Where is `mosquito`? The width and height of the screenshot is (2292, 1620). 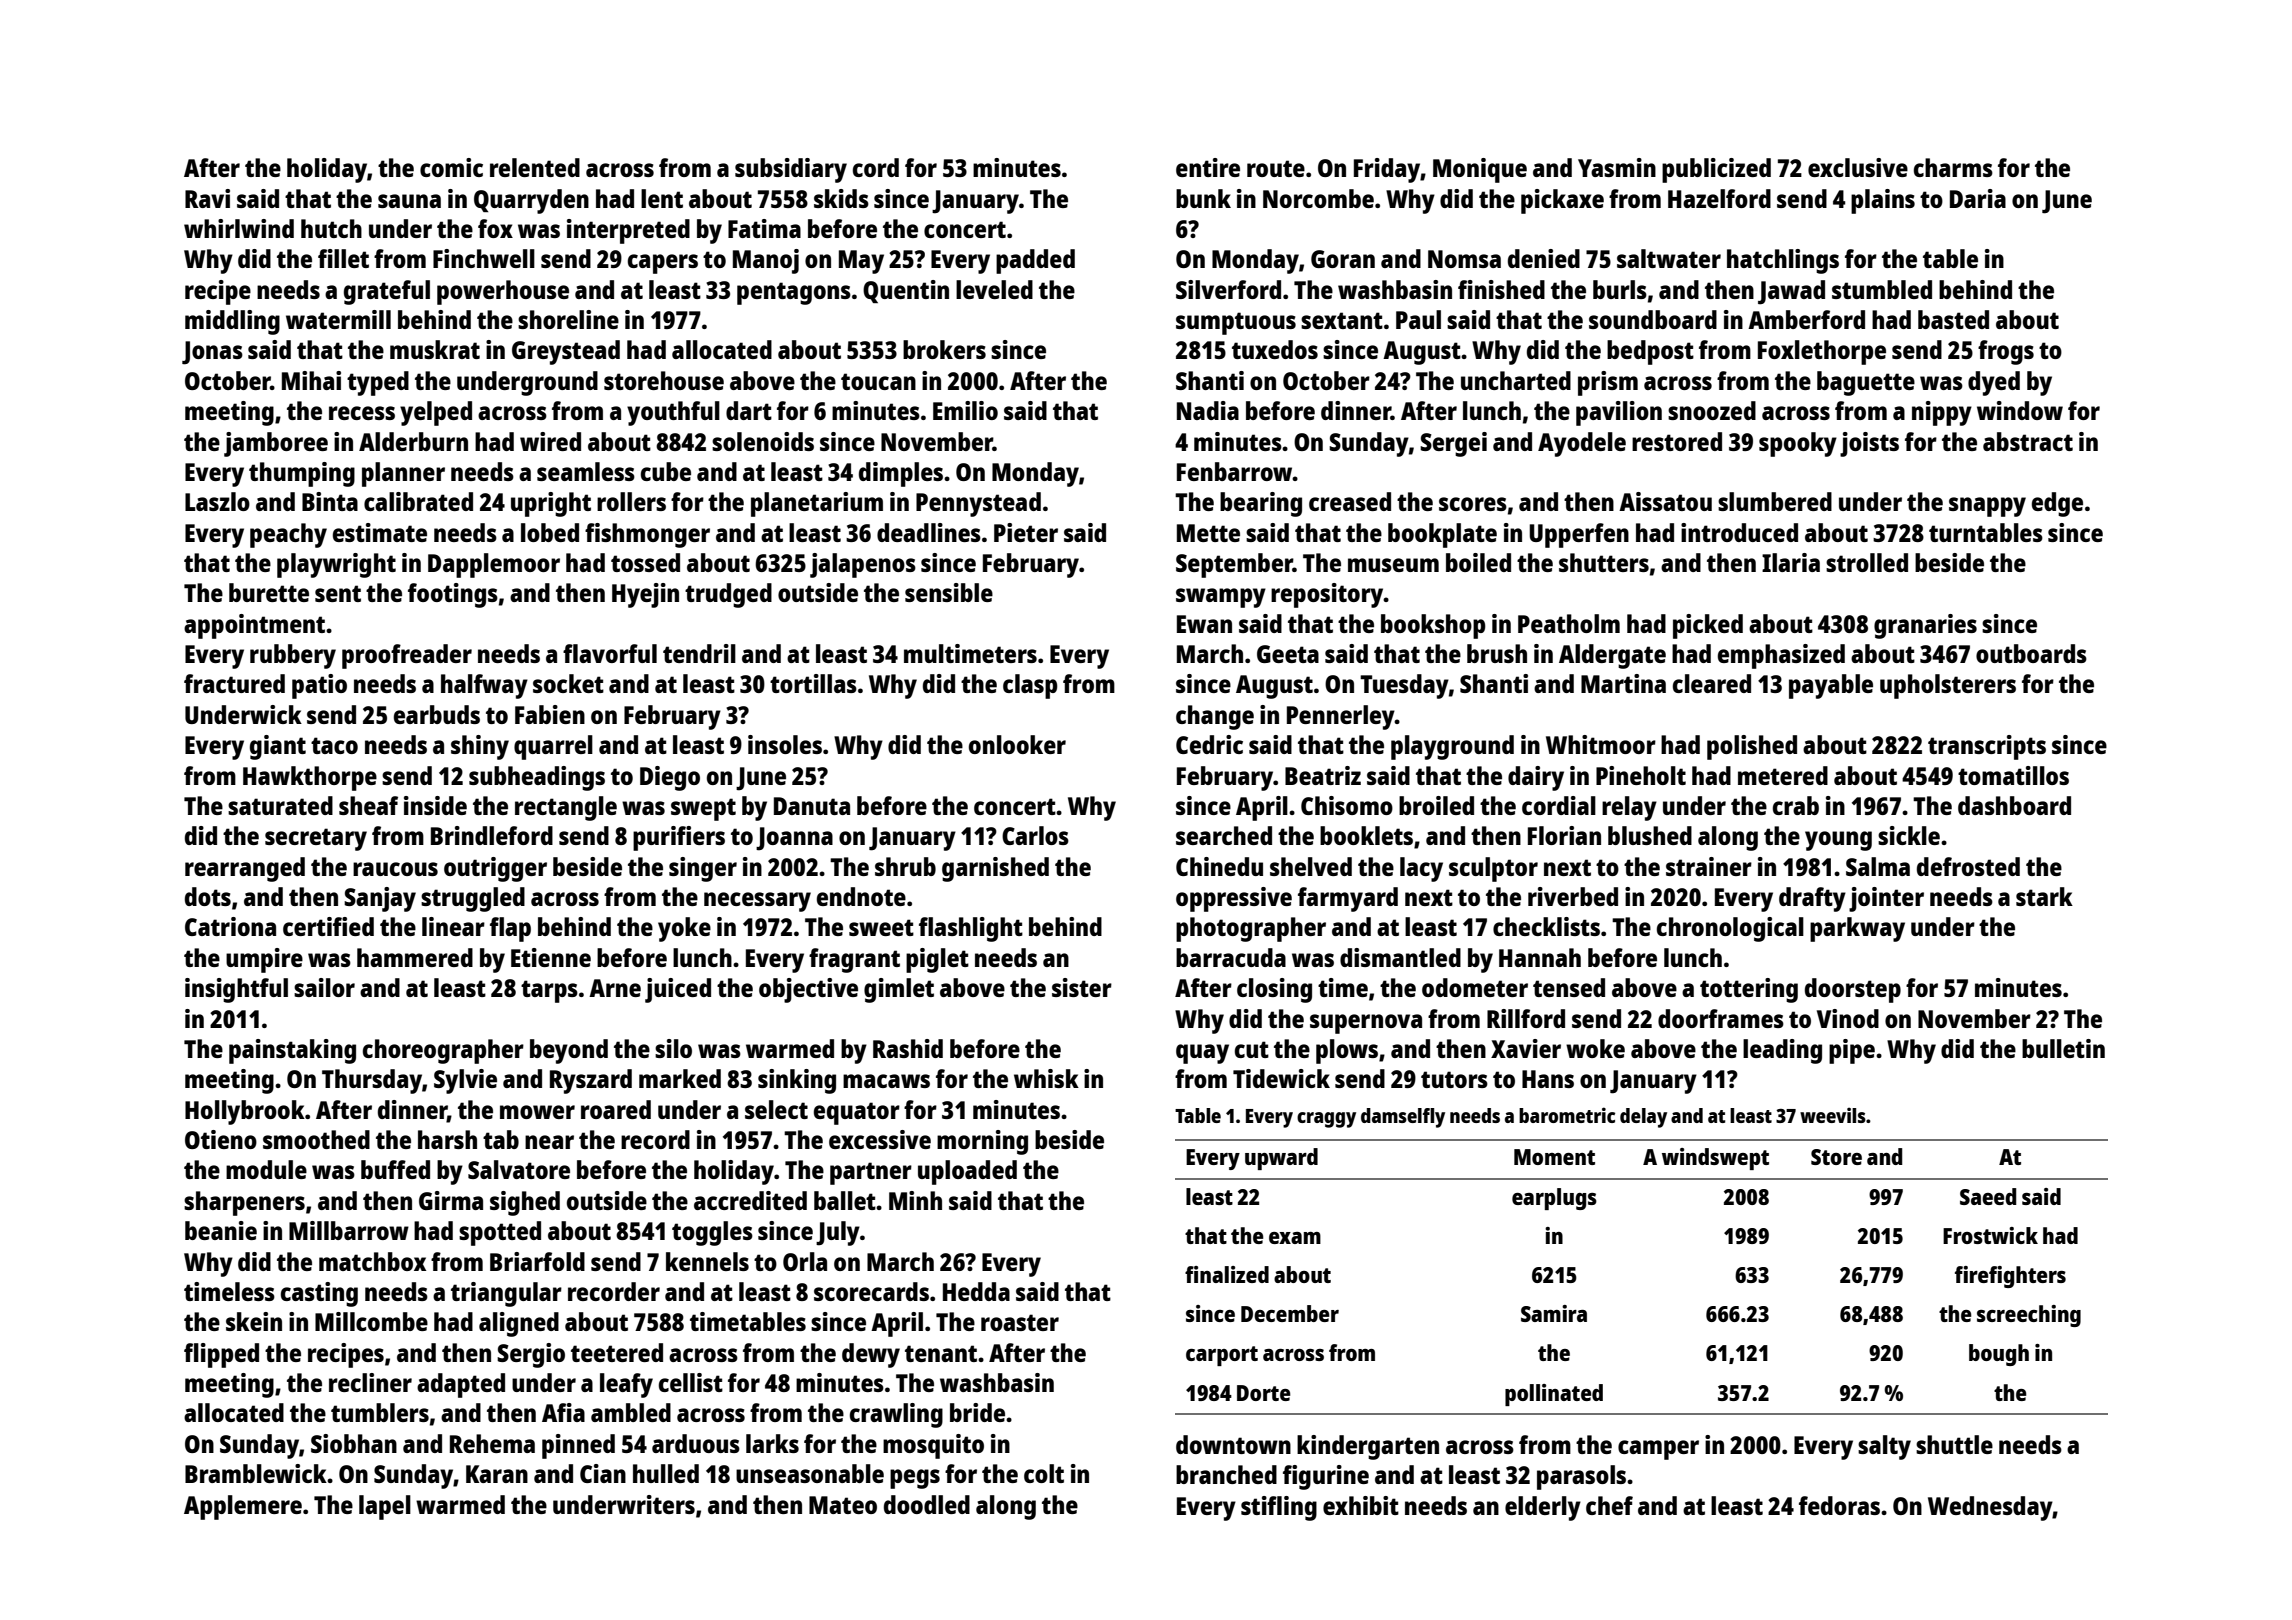 mosquito is located at coordinates (933, 1446).
